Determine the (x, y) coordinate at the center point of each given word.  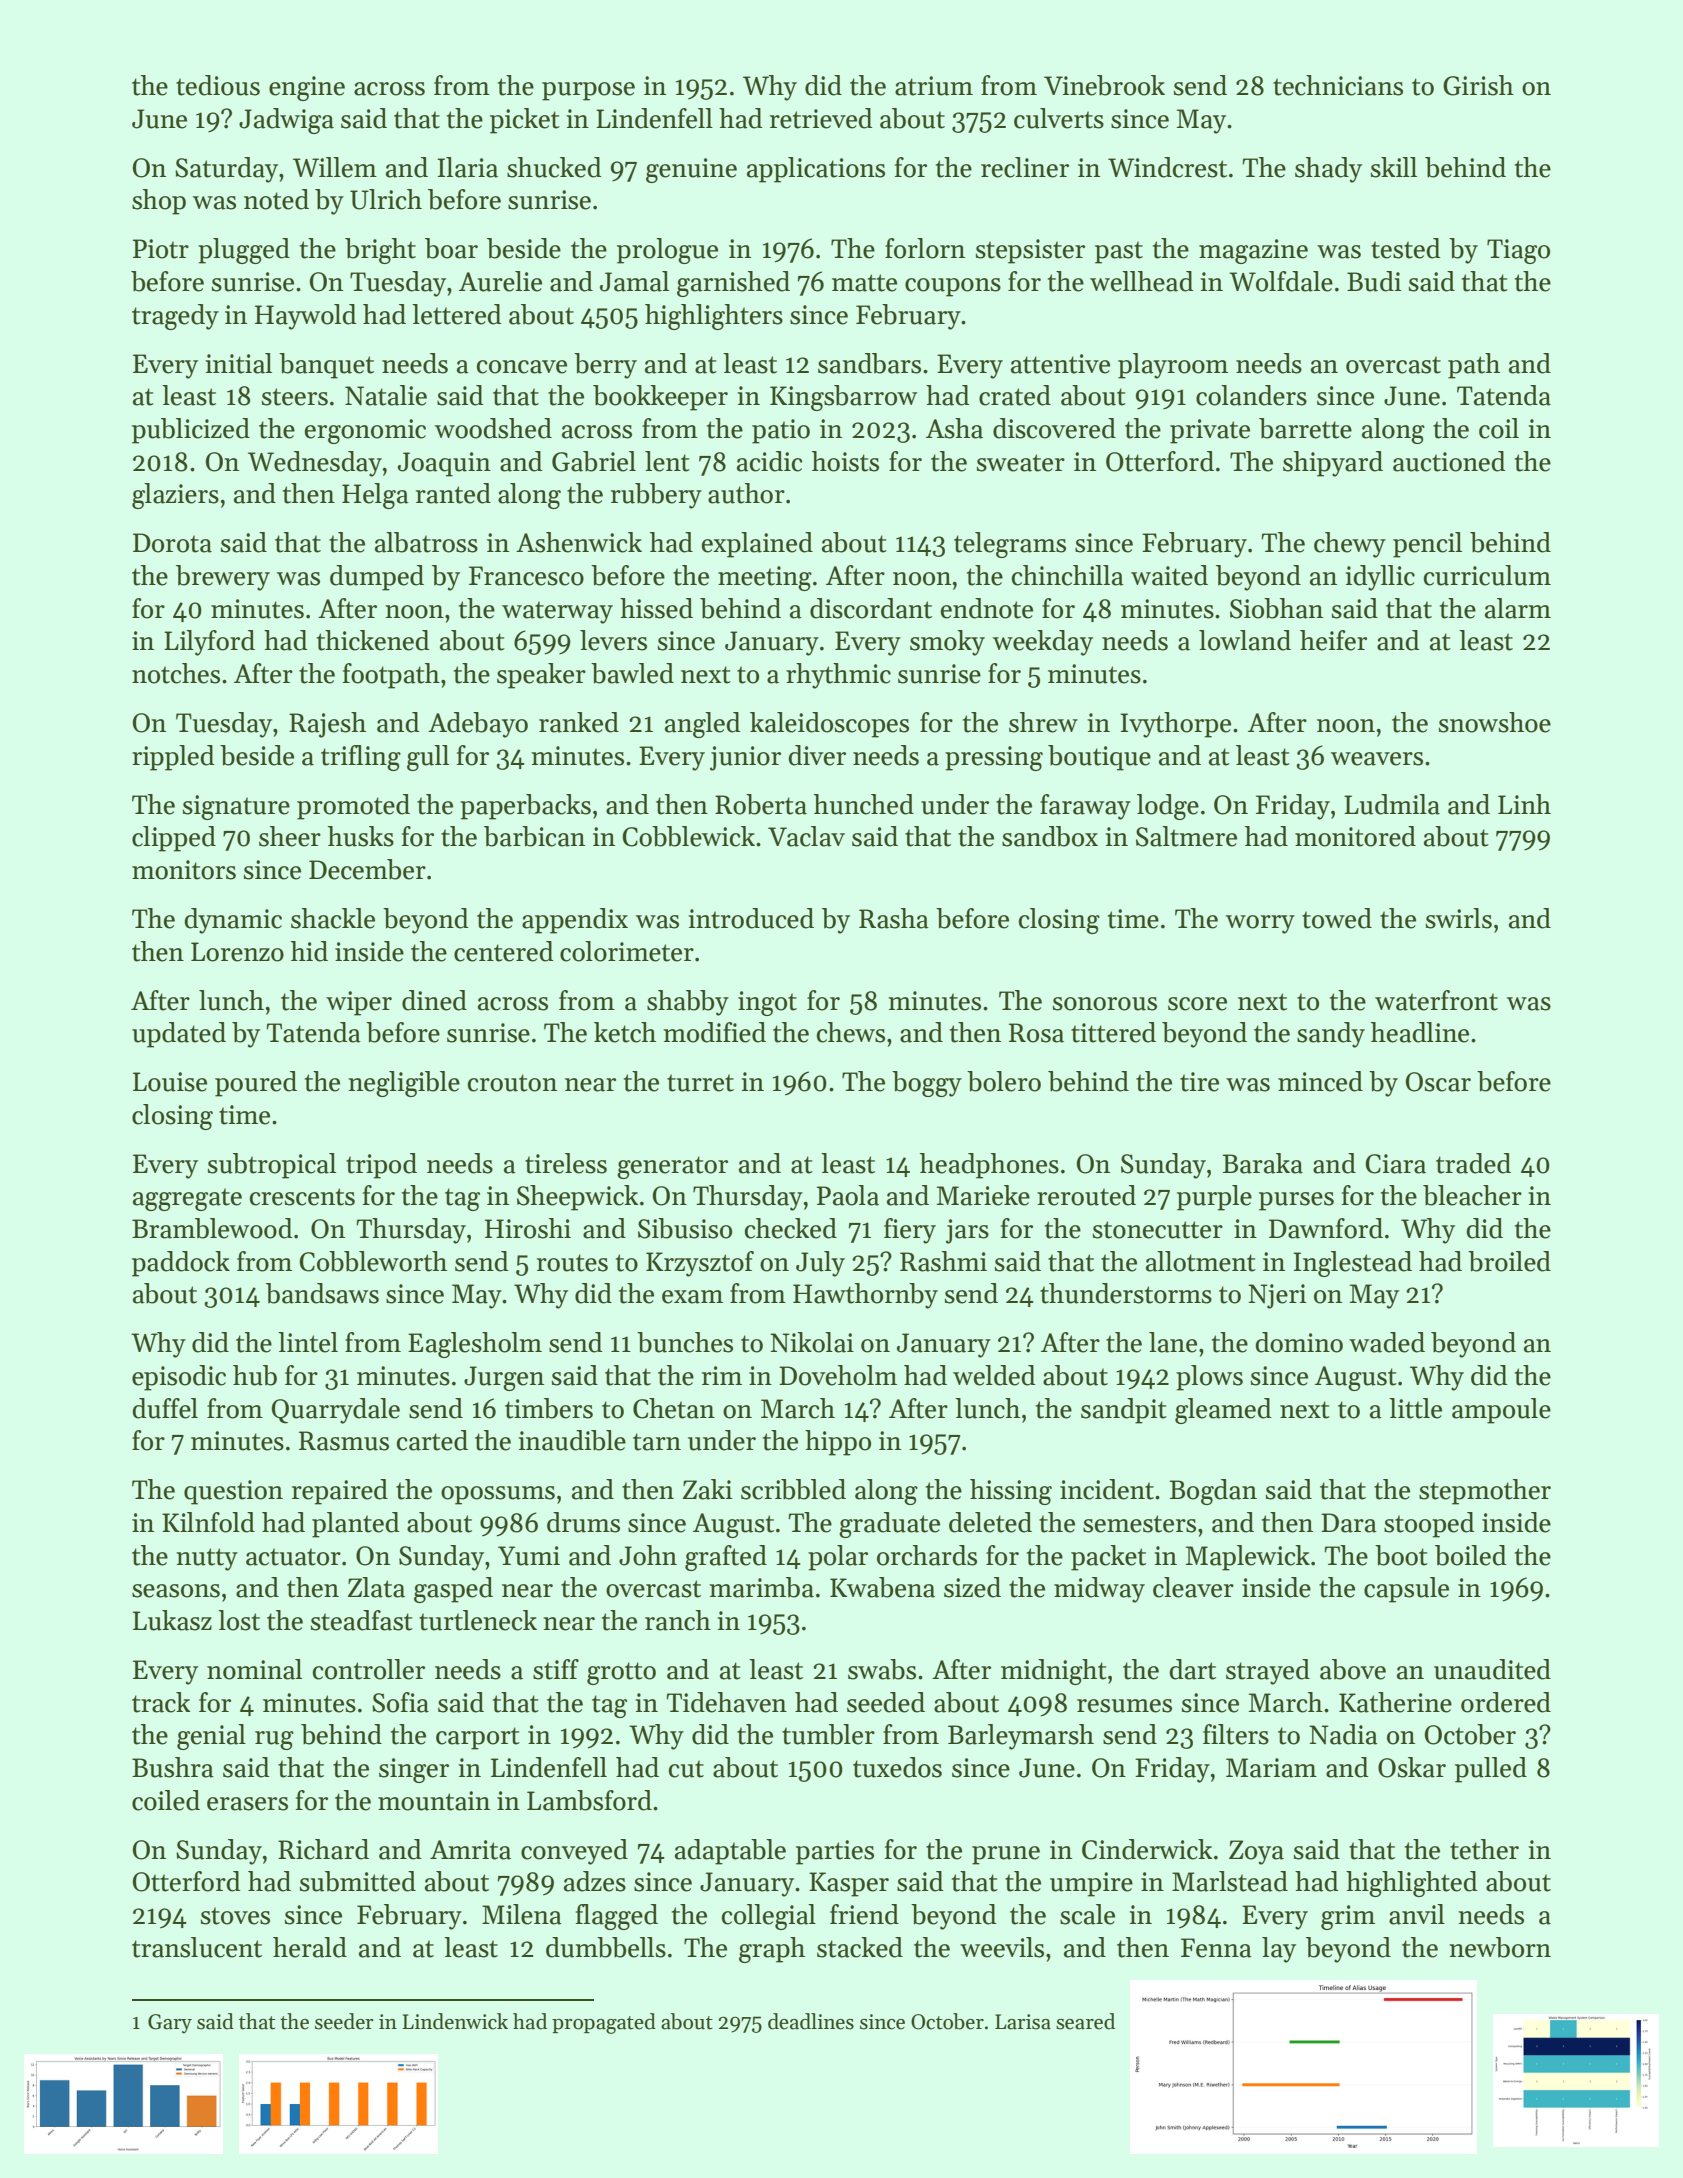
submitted (358, 1881)
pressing (994, 758)
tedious (218, 85)
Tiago (1518, 251)
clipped (174, 839)
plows (1209, 1378)
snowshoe (1495, 722)
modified (714, 1032)
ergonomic (365, 431)
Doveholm (838, 1375)
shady (1328, 170)
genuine (691, 170)
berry (605, 366)
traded (1473, 1163)
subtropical (272, 1166)
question (233, 1492)
